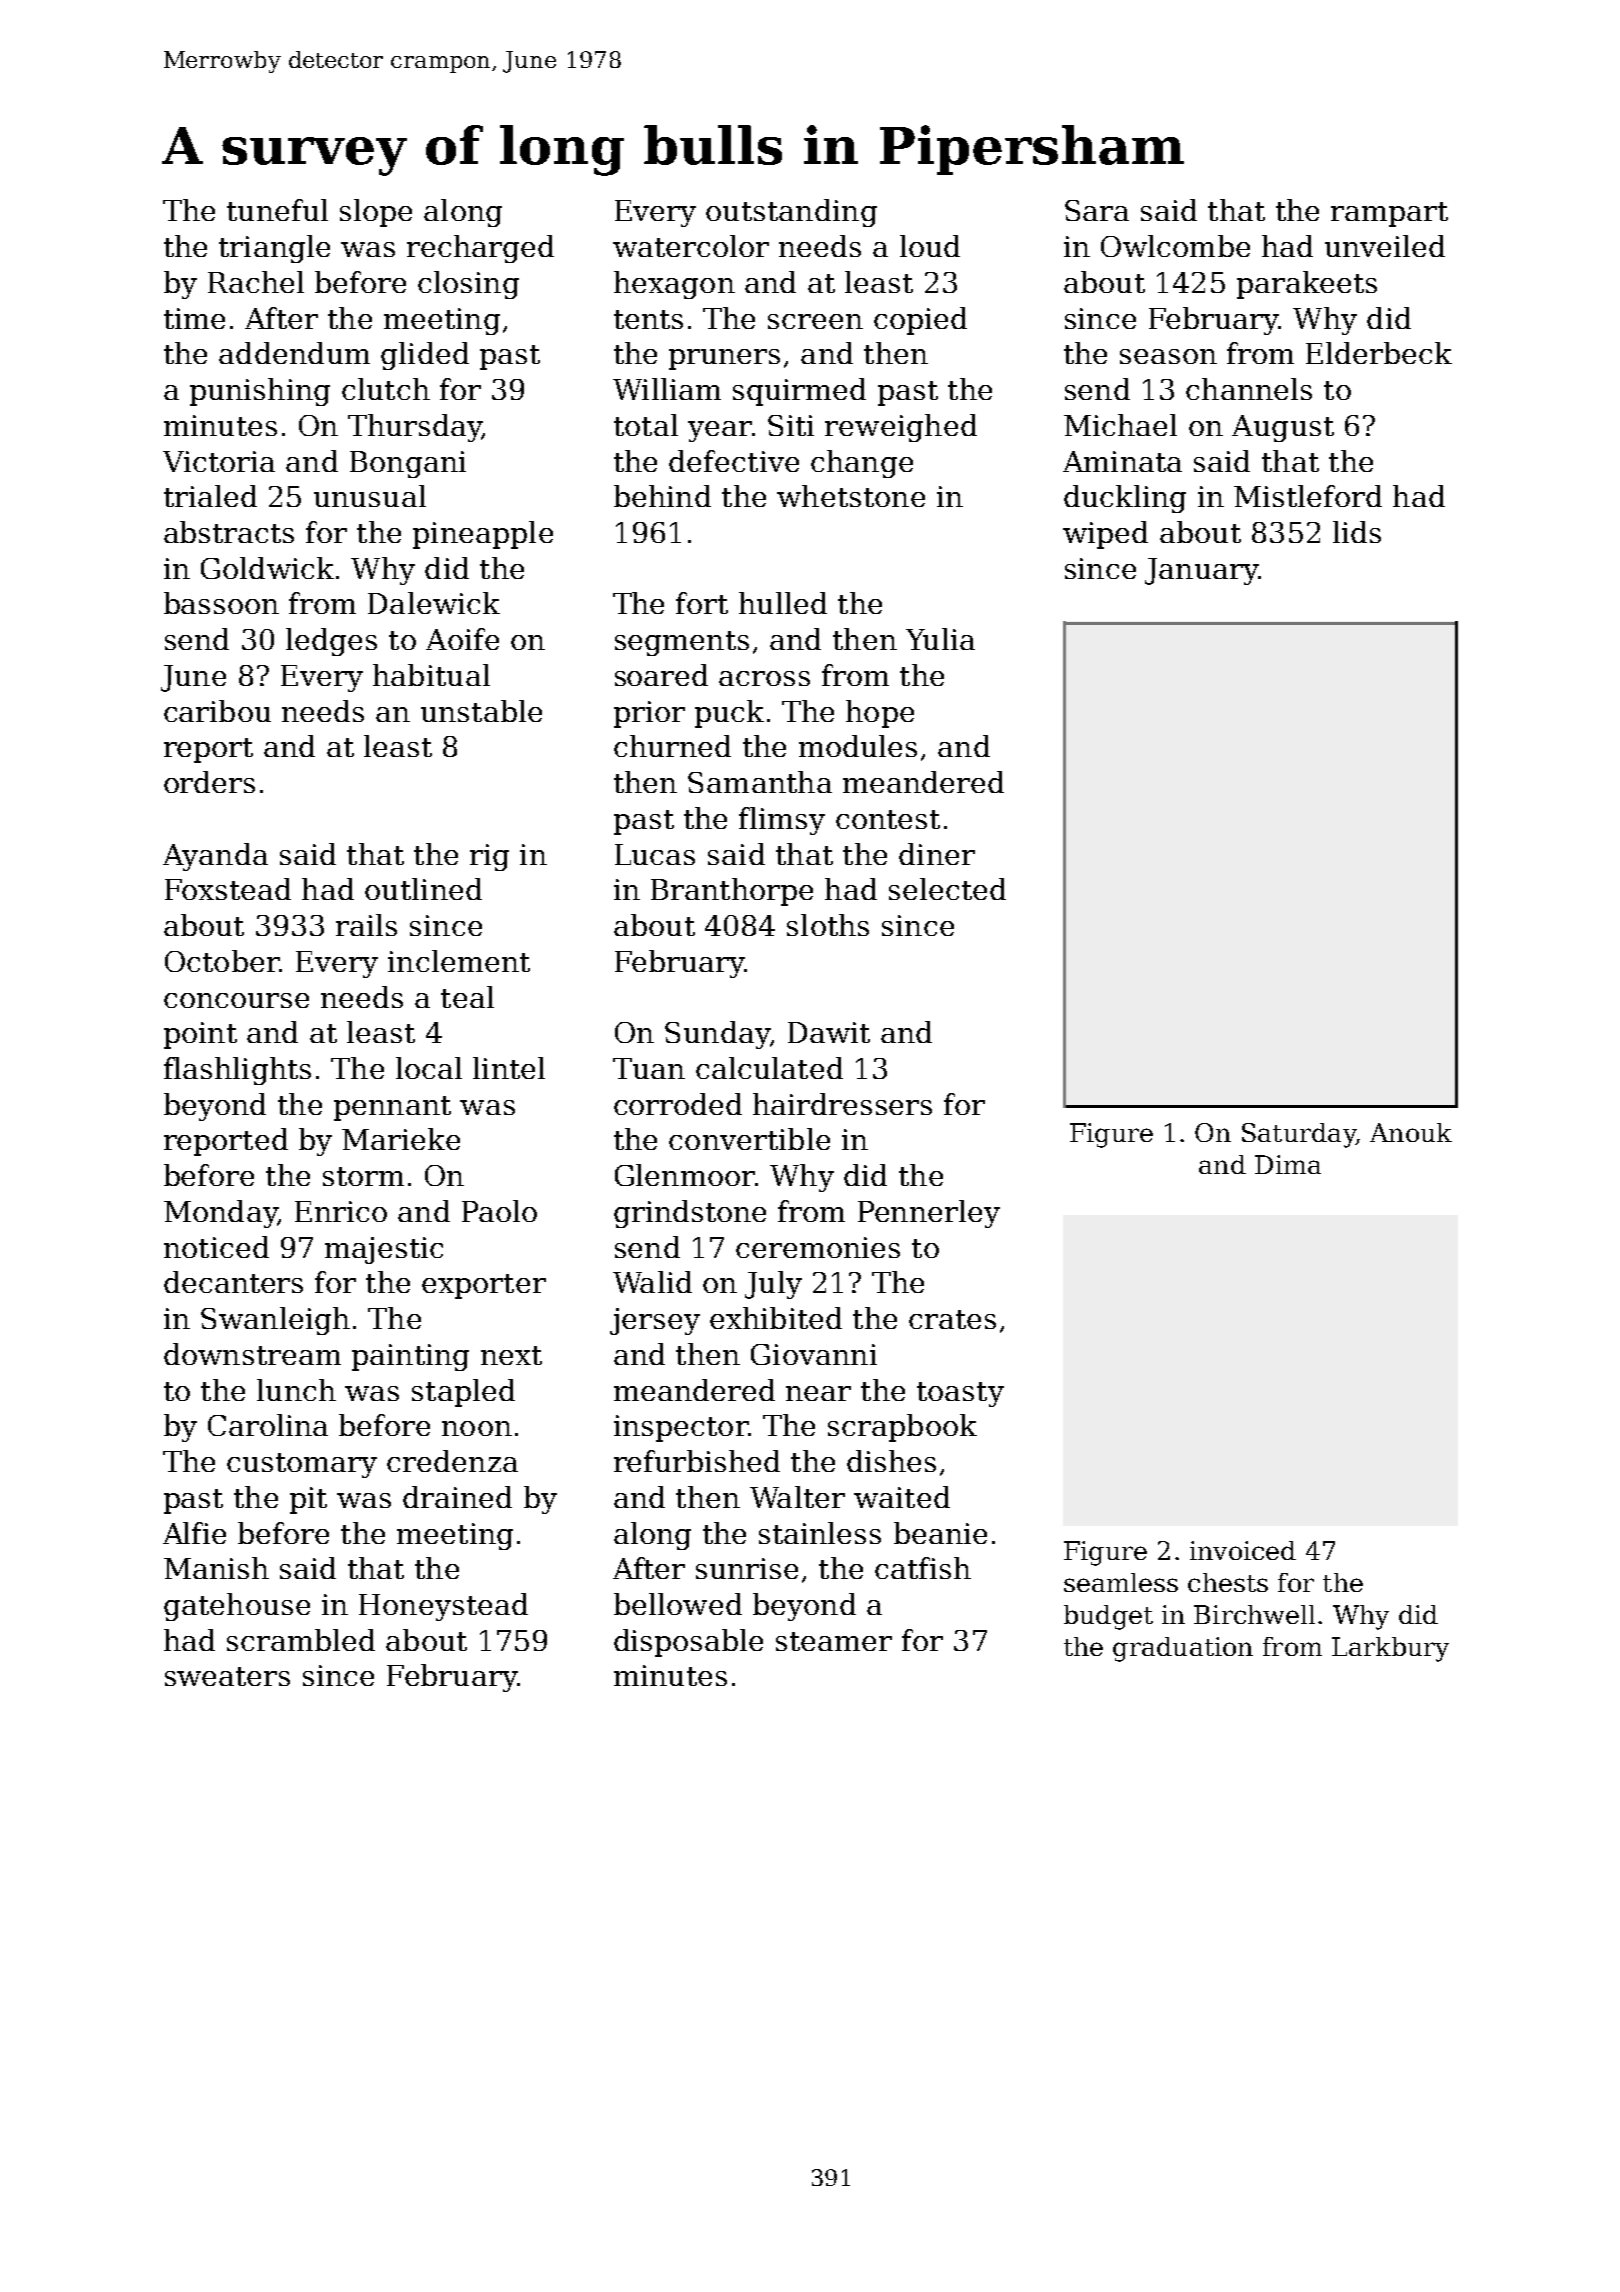 The height and width of the screenshot is (2292, 1620). I want to click on punishing, so click(260, 392).
